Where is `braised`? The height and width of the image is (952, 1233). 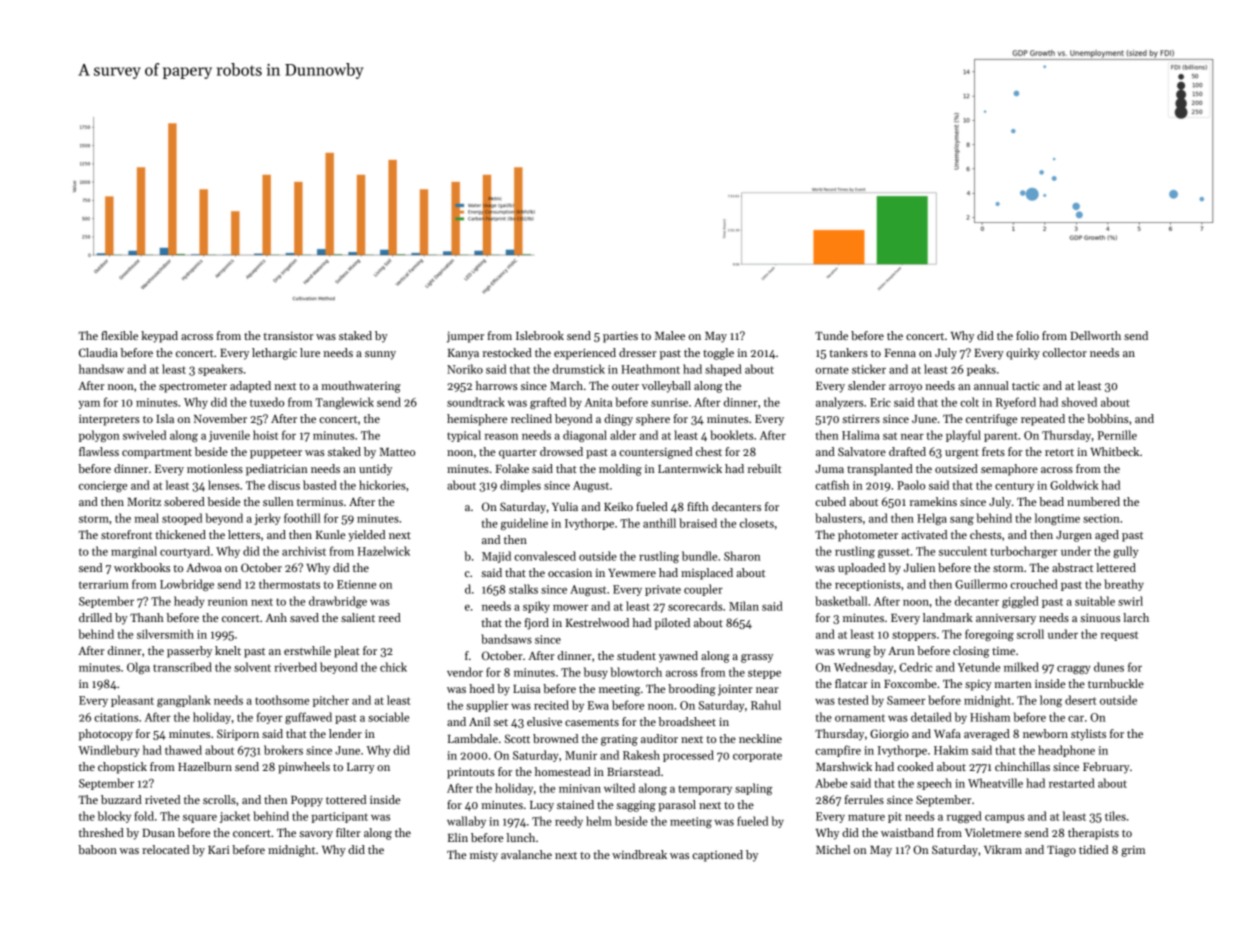
braised is located at coordinates (698, 523).
